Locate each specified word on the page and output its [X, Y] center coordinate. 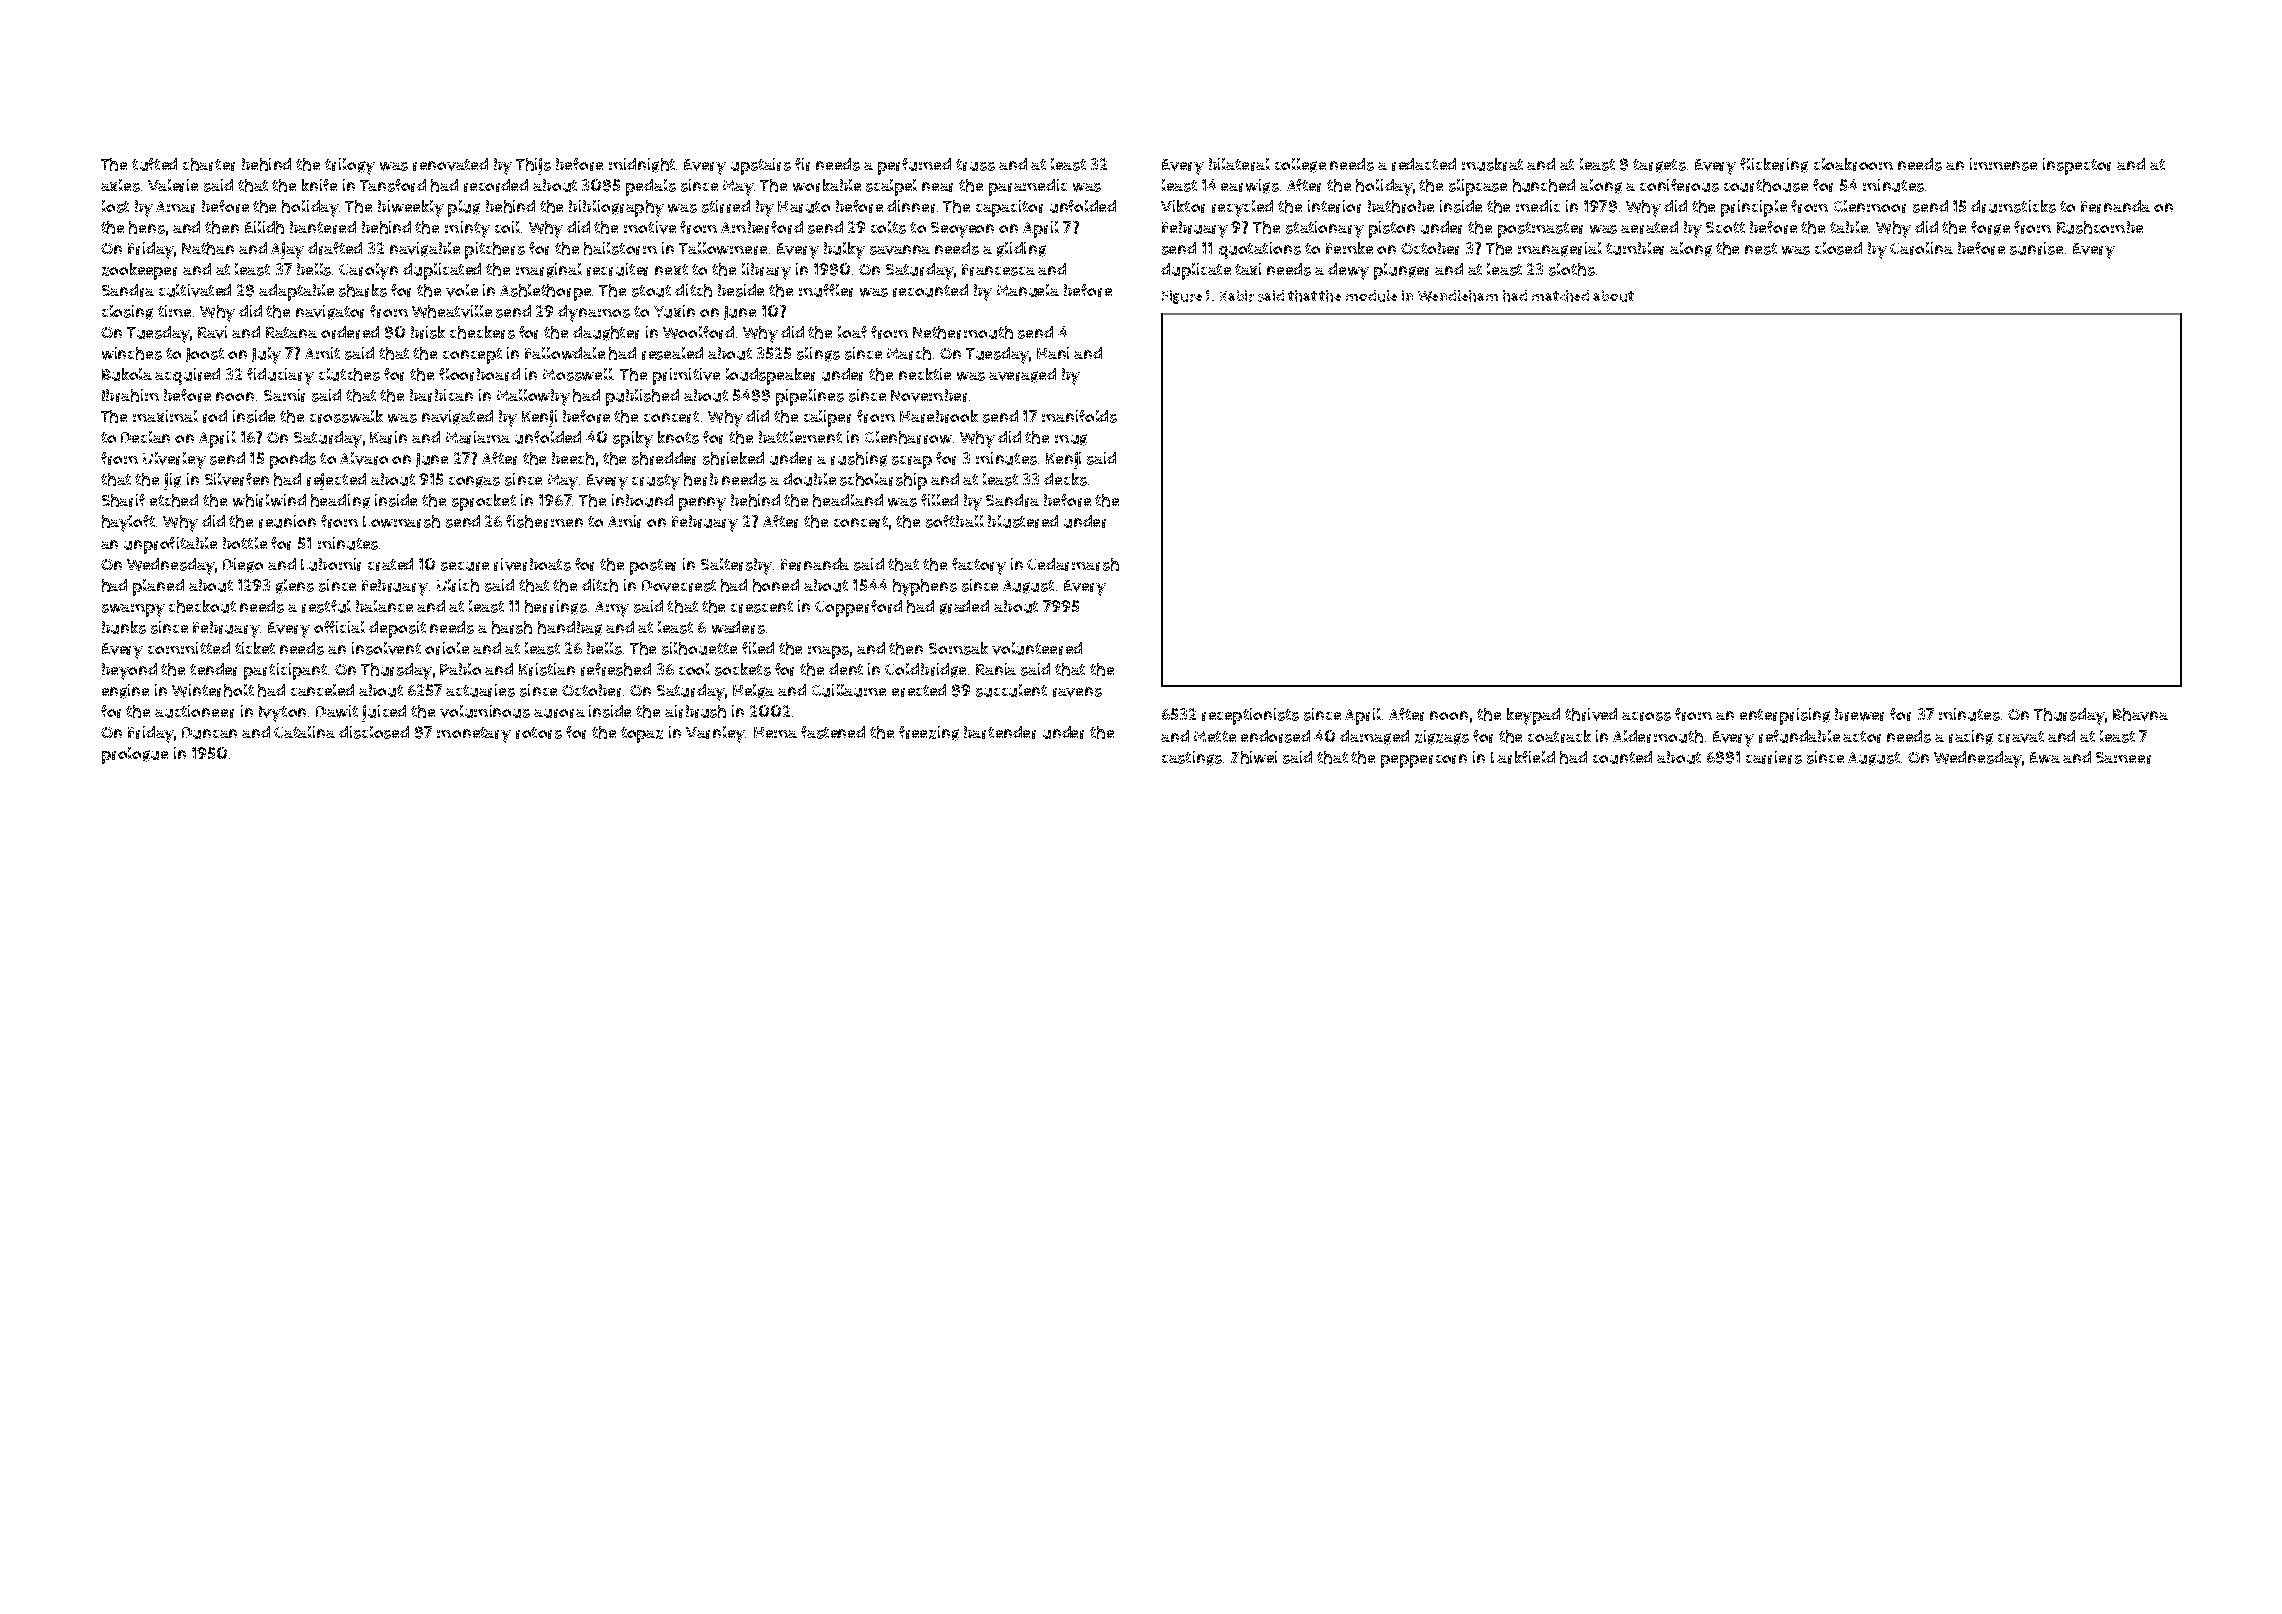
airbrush [695, 711]
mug [1071, 440]
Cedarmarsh [1073, 564]
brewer [1859, 714]
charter [209, 164]
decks [1065, 479]
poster [653, 567]
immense [2003, 164]
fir [802, 164]
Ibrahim [130, 395]
